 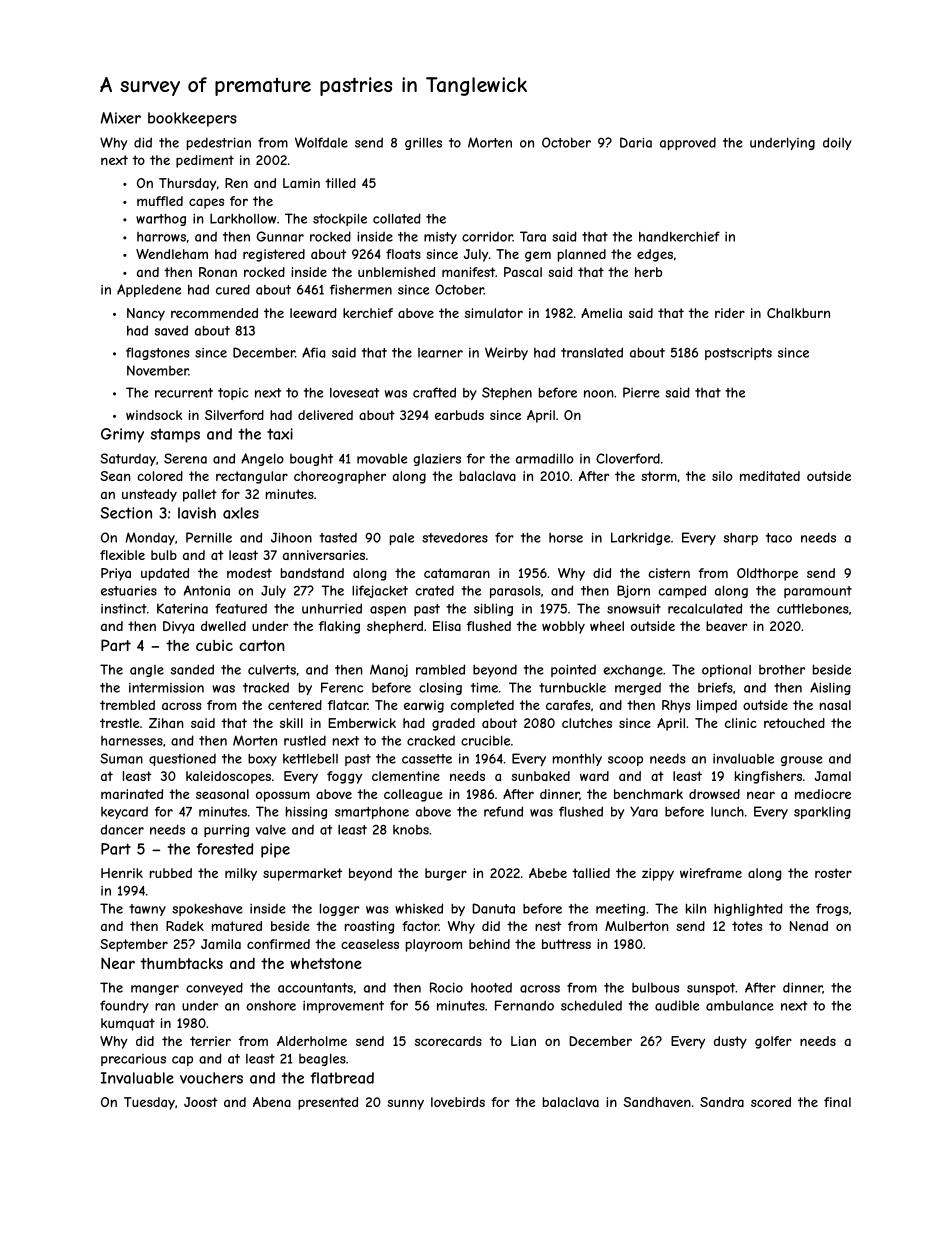 What do you see at coordinates (524, 1005) in the page?
I see `Fernando` at bounding box center [524, 1005].
